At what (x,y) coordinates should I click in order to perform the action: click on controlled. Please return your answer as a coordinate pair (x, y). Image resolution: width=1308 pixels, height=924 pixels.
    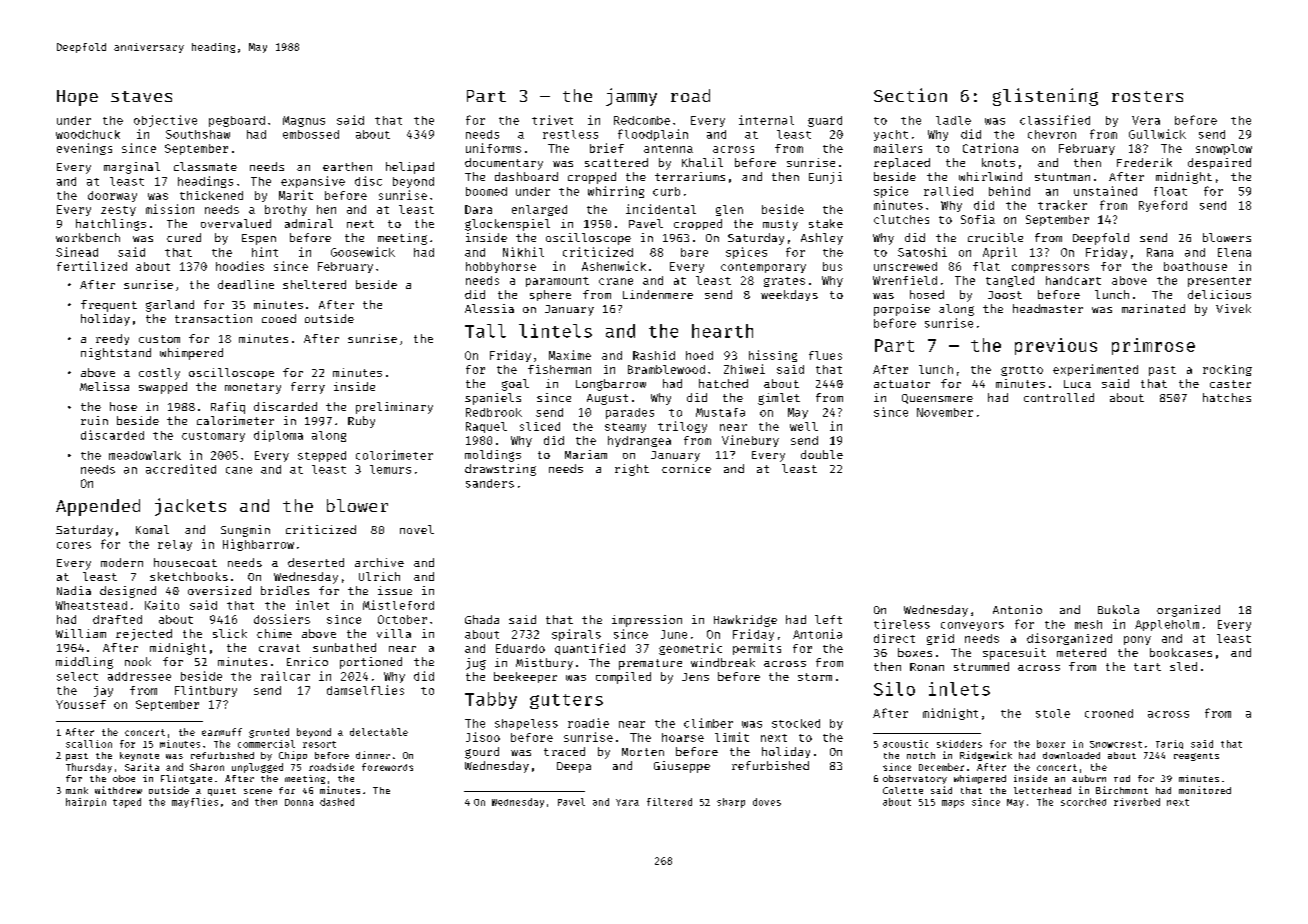
    Looking at the image, I should click on (1059, 397).
